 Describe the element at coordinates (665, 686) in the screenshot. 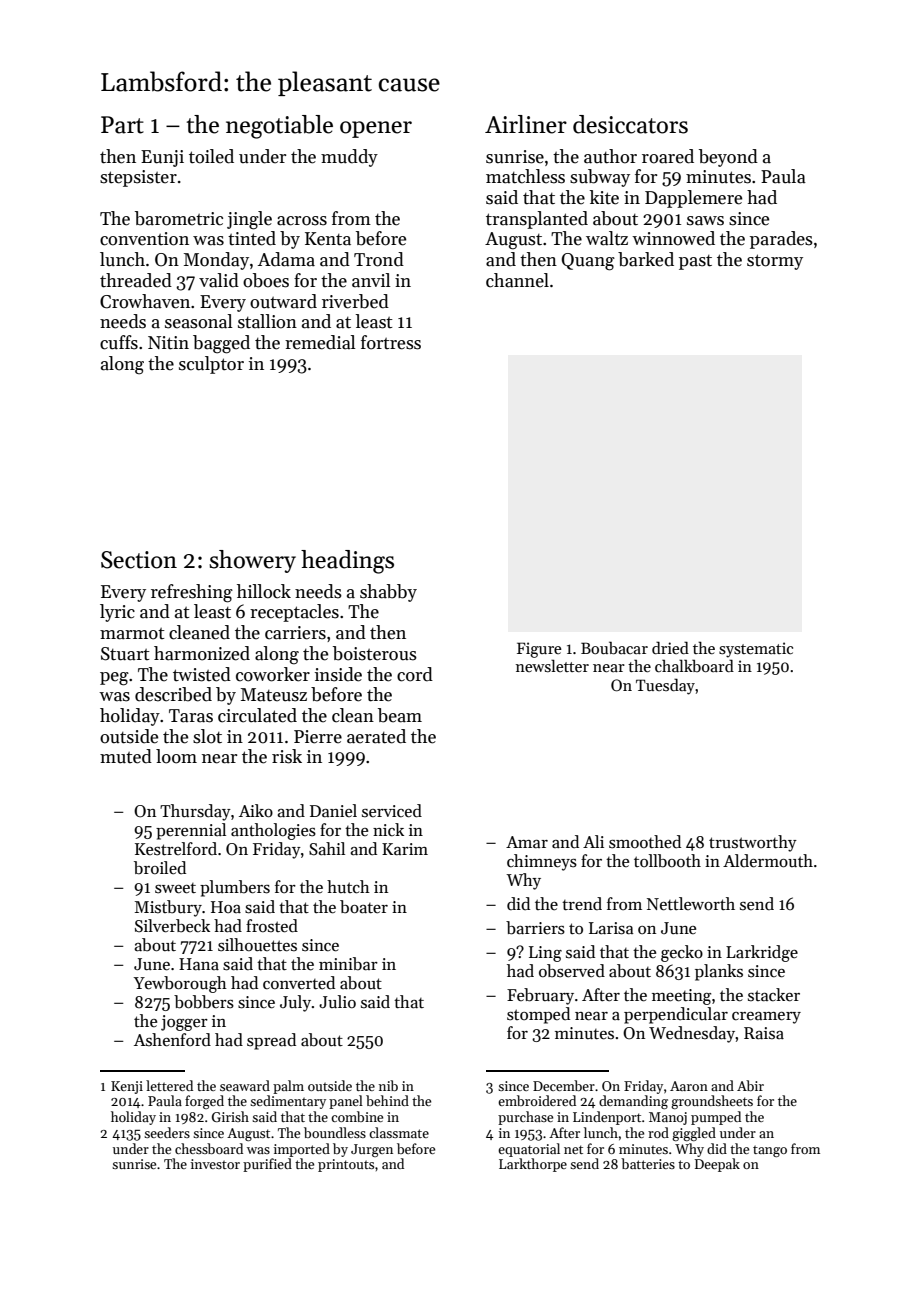

I see `Tuesday` at that location.
